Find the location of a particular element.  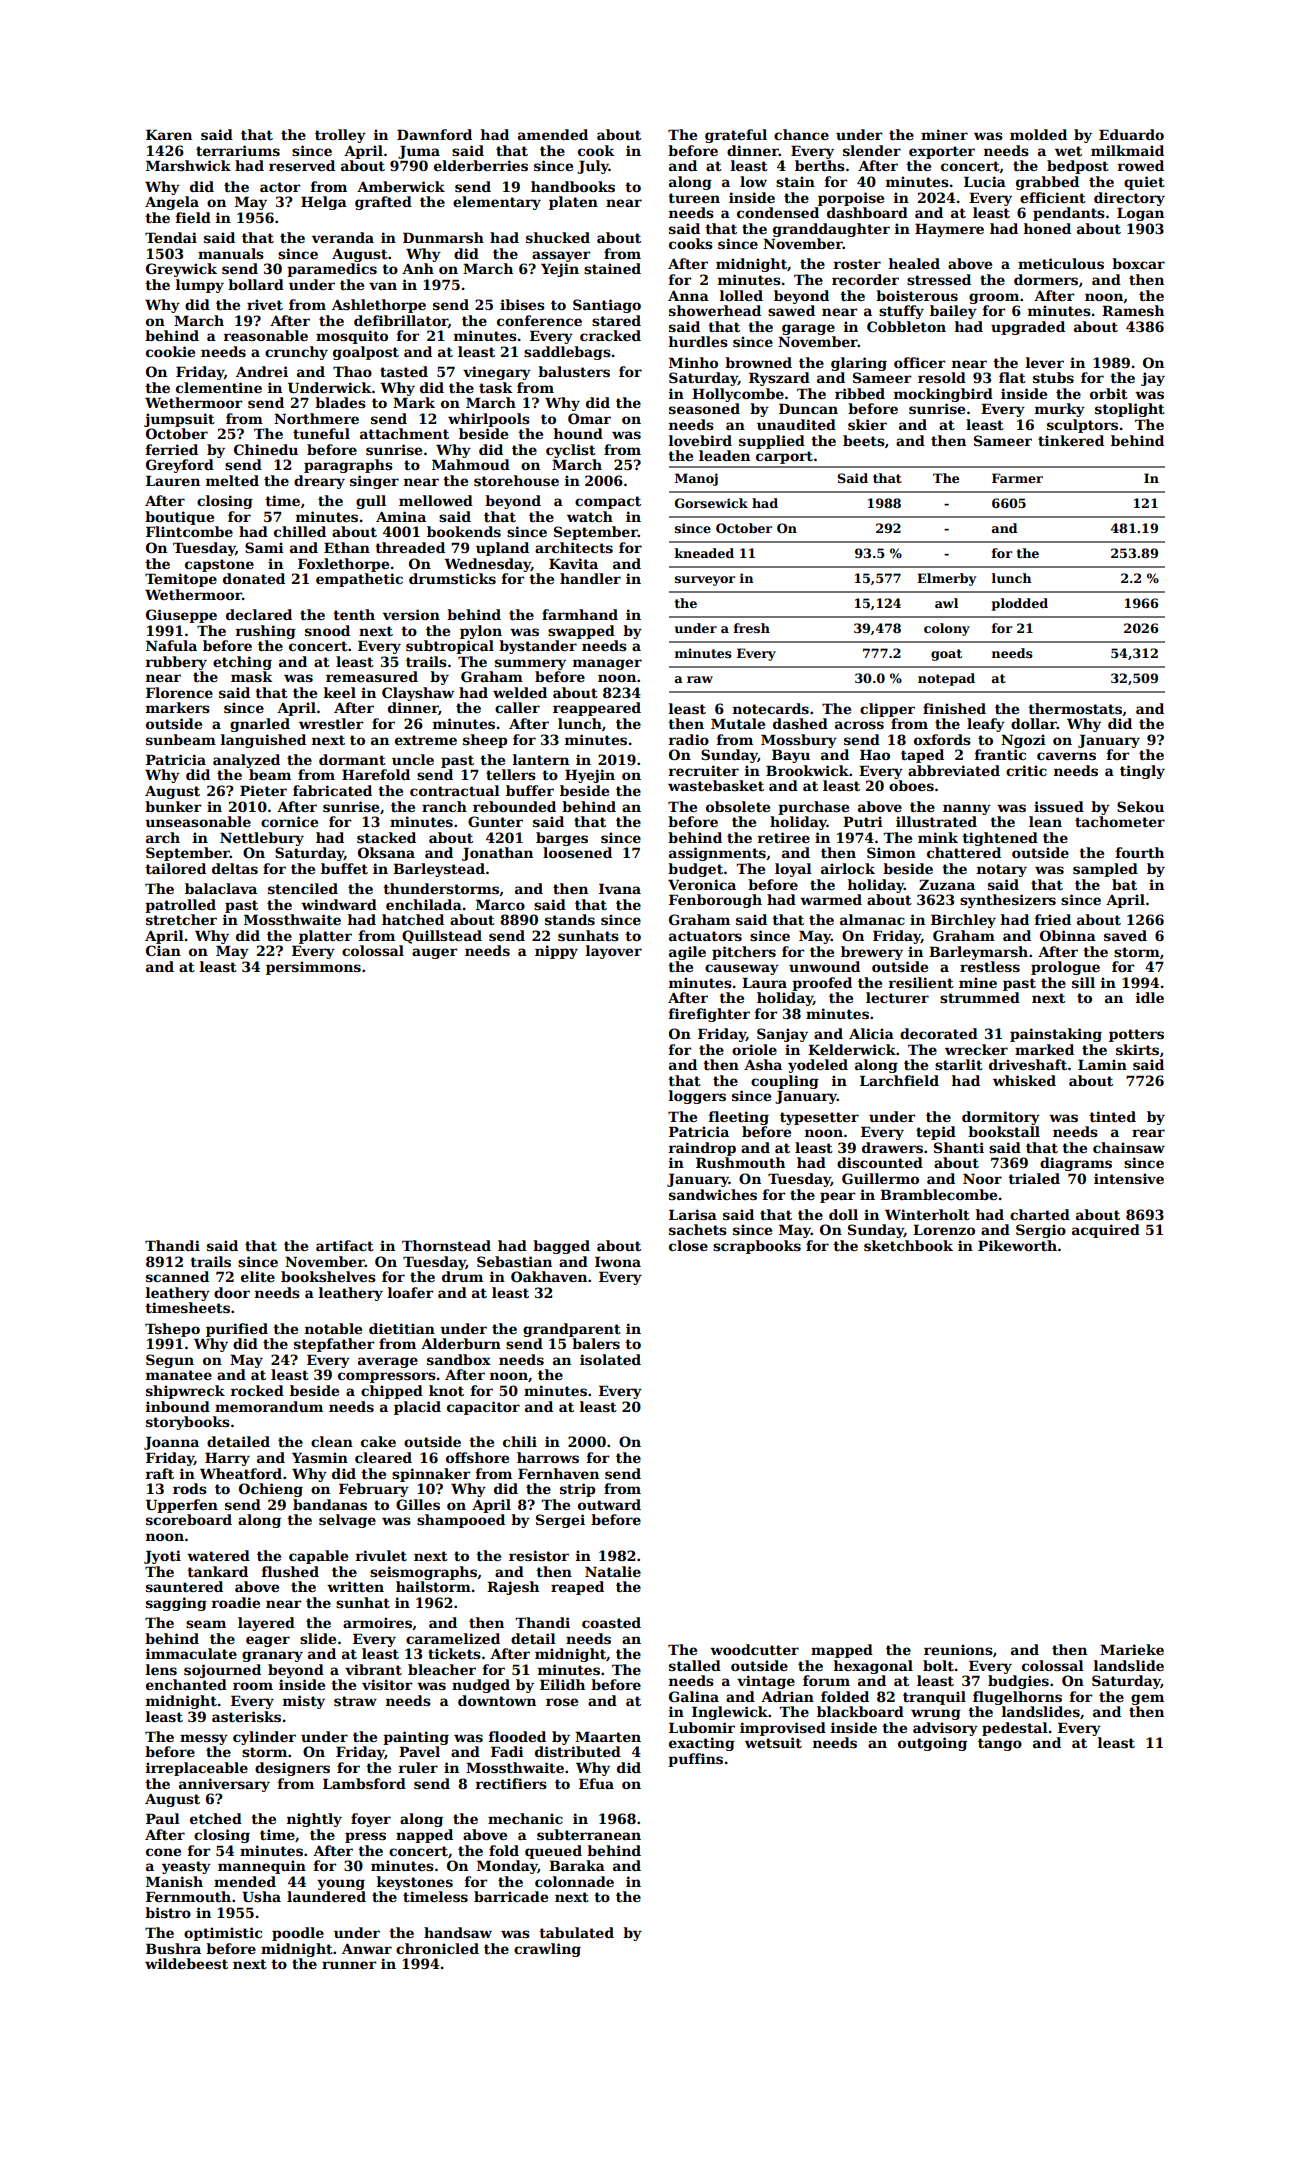

charted is located at coordinates (1040, 1214).
